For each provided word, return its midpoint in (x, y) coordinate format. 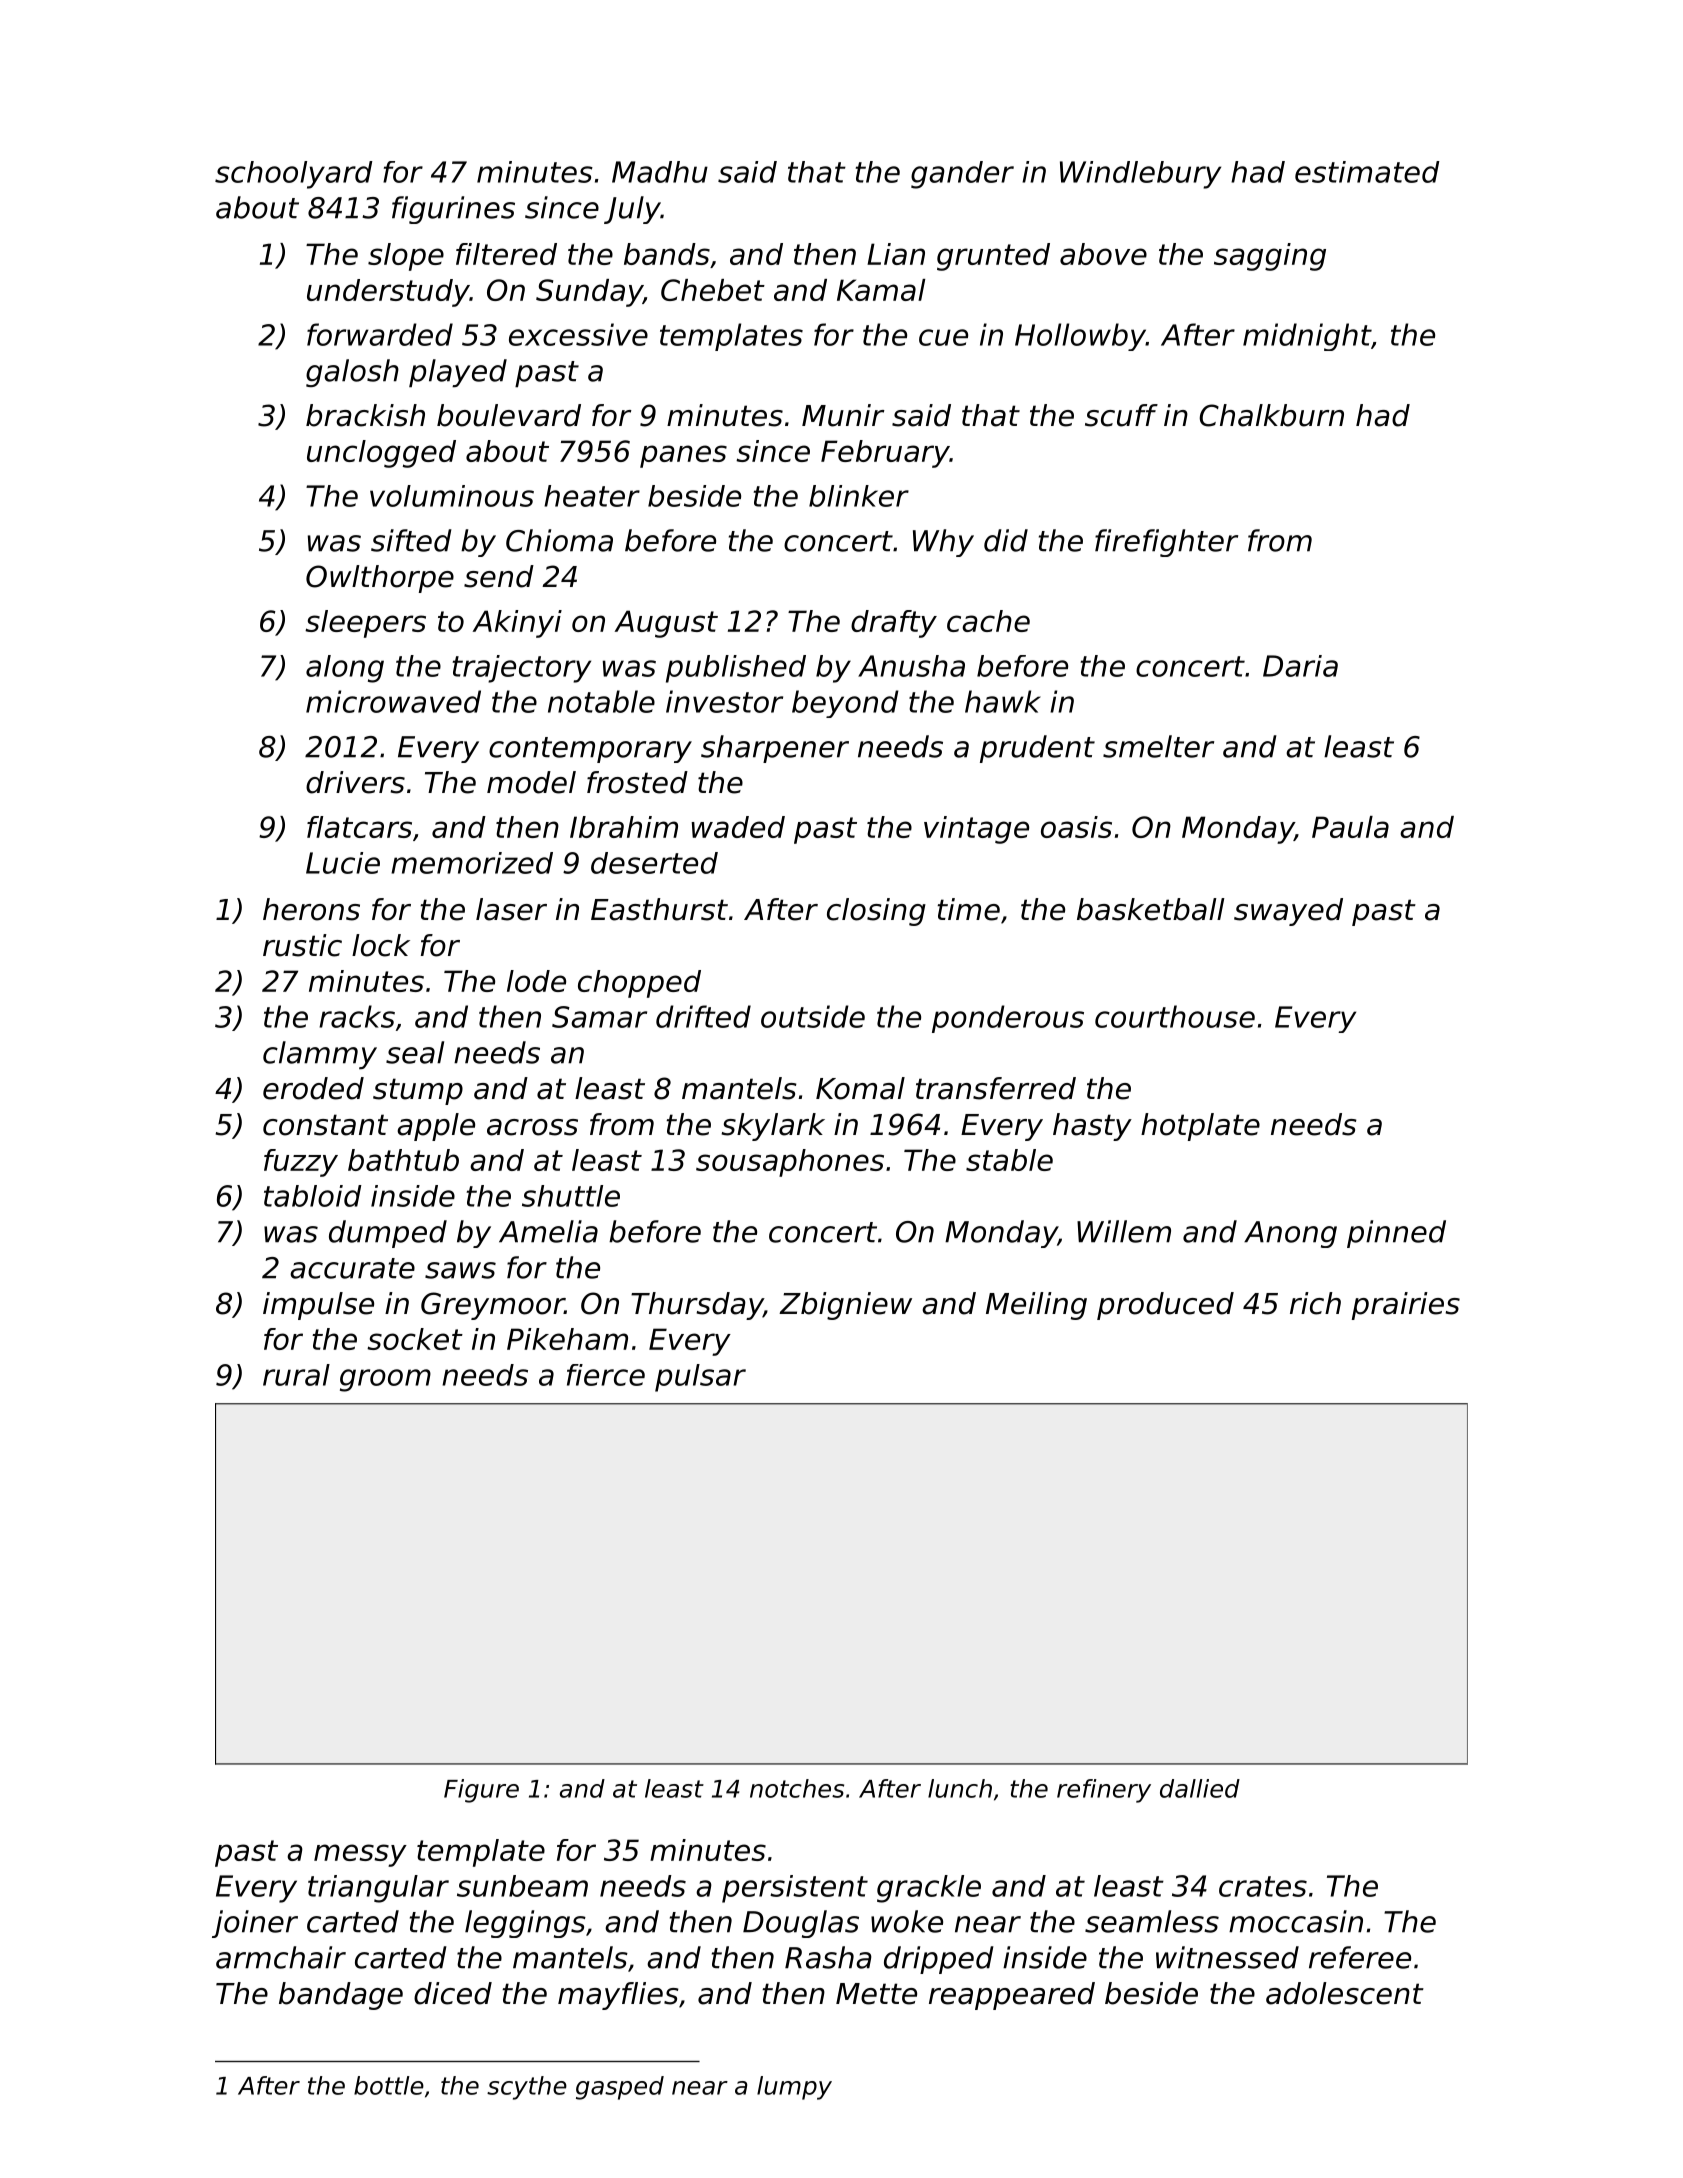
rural (296, 1375)
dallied (1200, 1788)
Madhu (660, 172)
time (968, 909)
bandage (341, 1996)
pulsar (700, 1378)
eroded (313, 1088)
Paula (1350, 827)
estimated (1367, 172)
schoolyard (294, 175)
